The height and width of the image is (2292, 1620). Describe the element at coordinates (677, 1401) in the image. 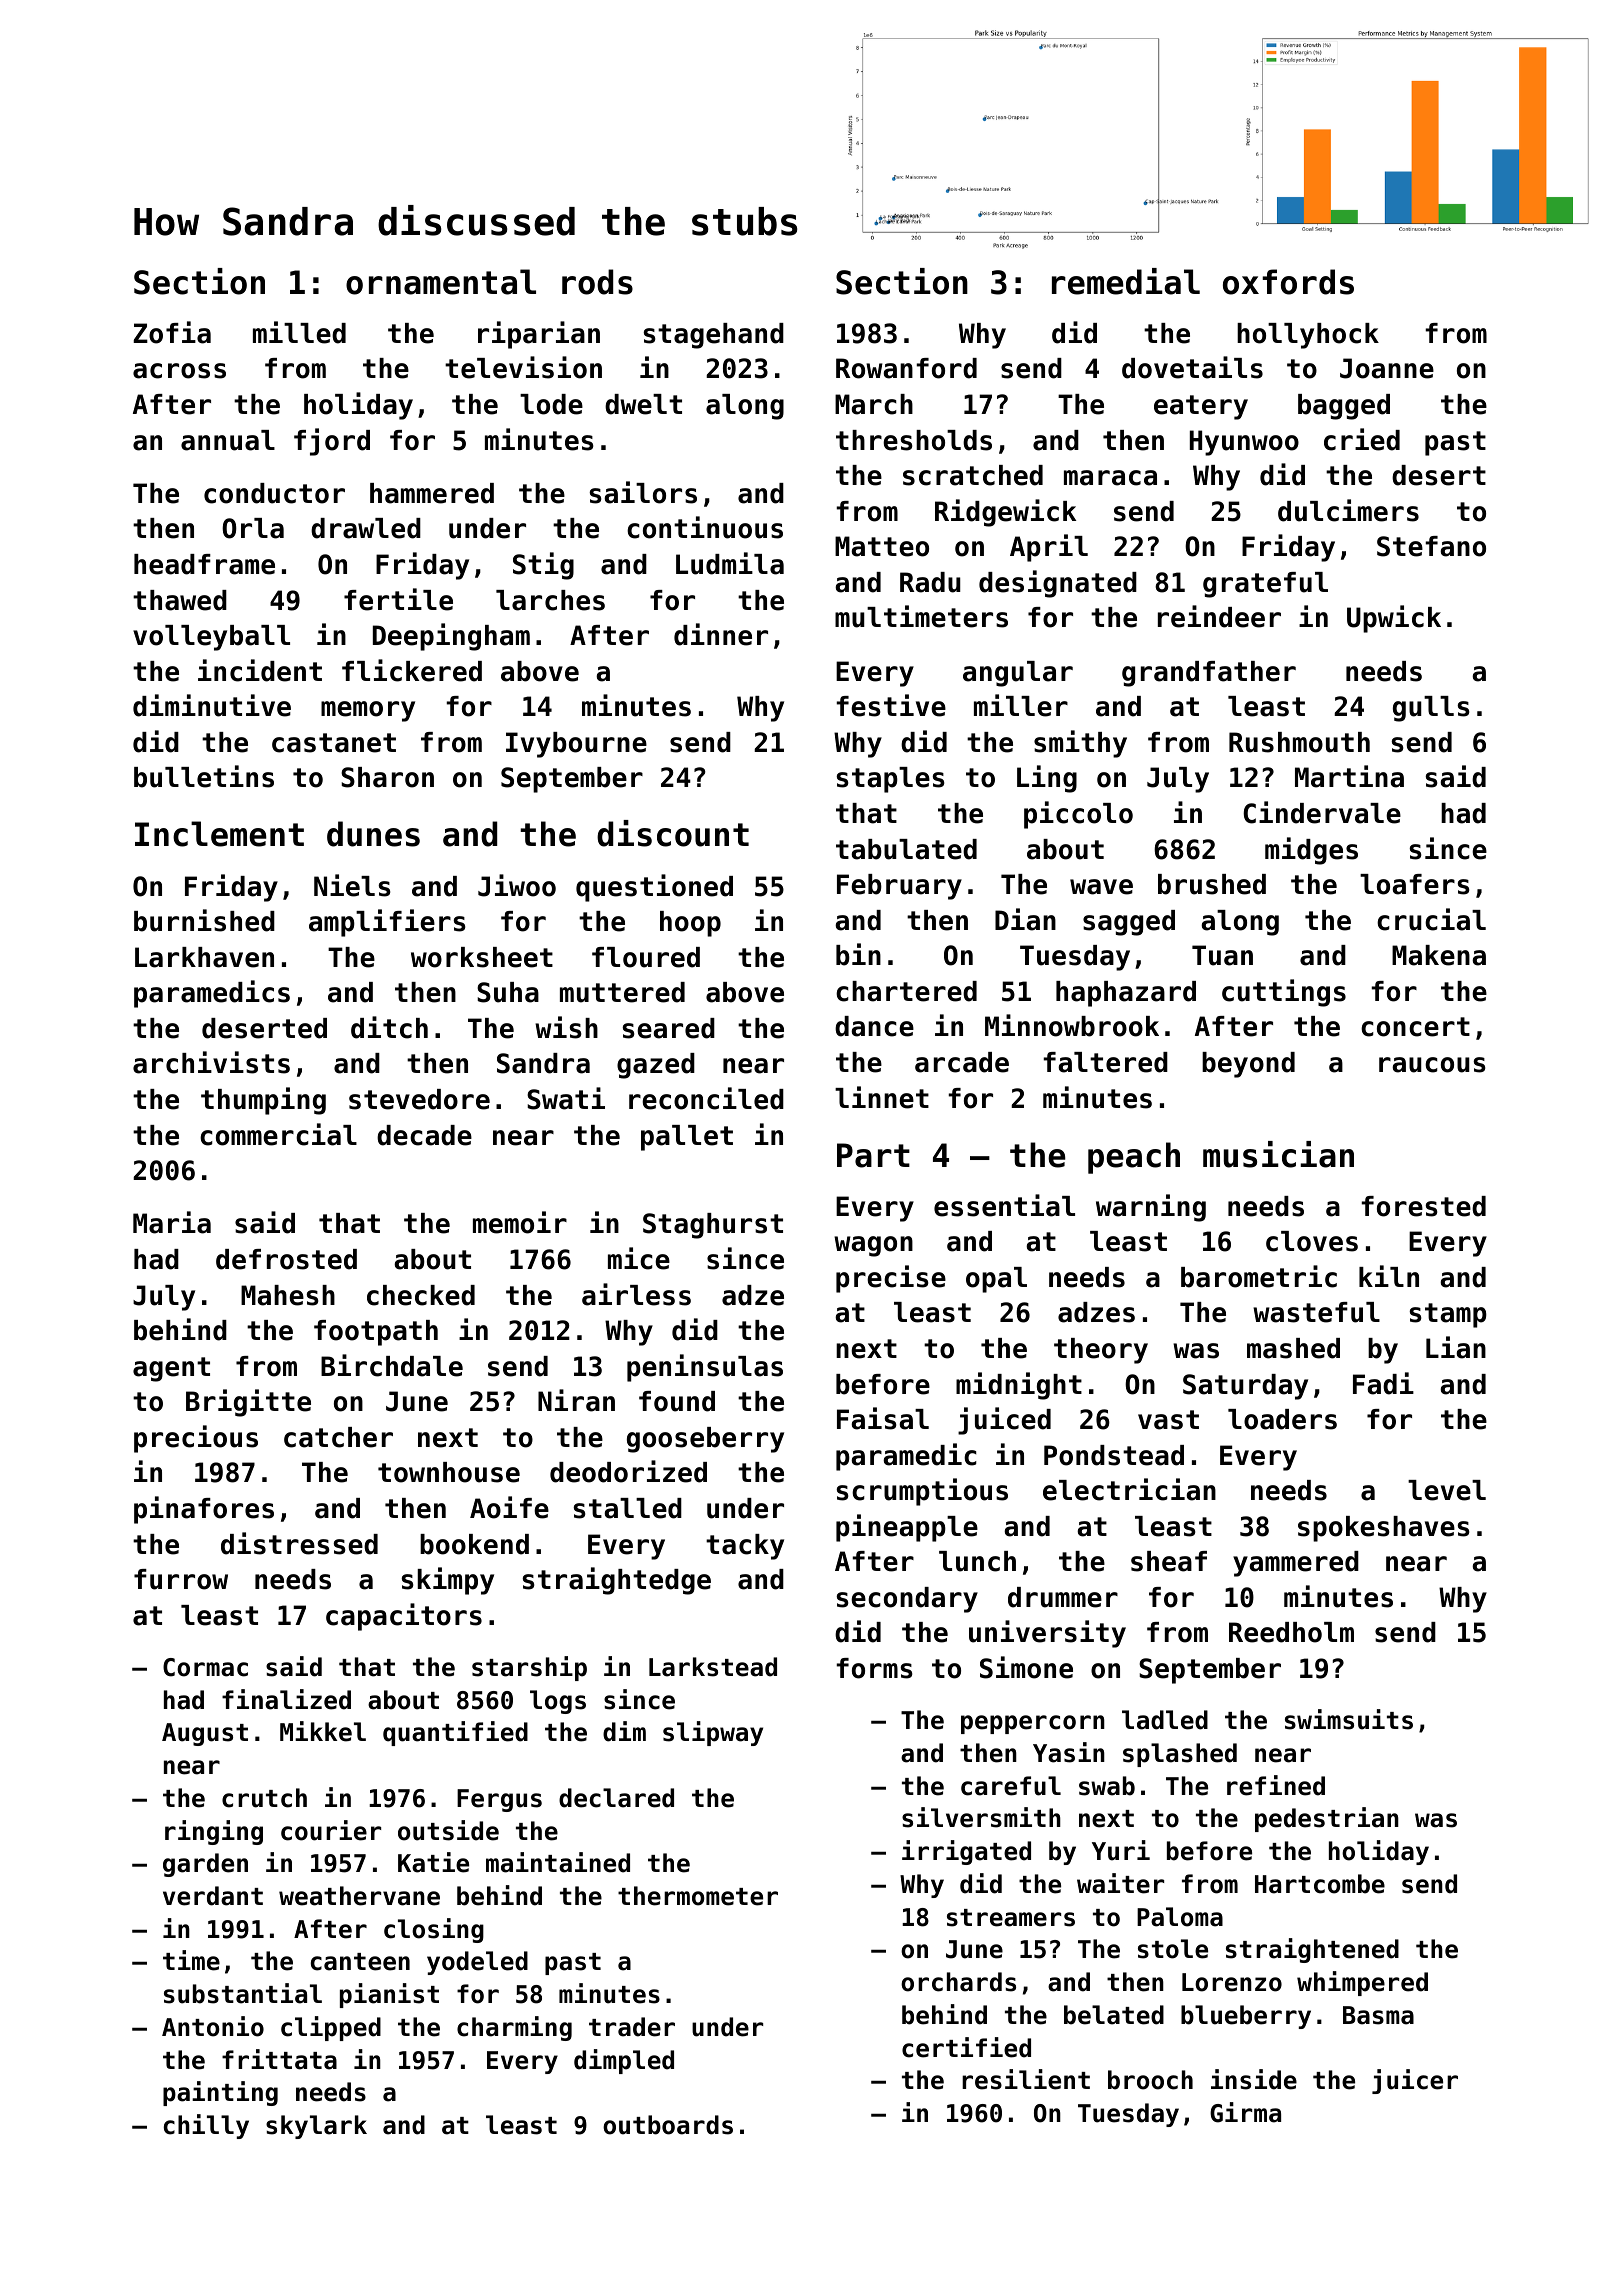

I see `found` at that location.
